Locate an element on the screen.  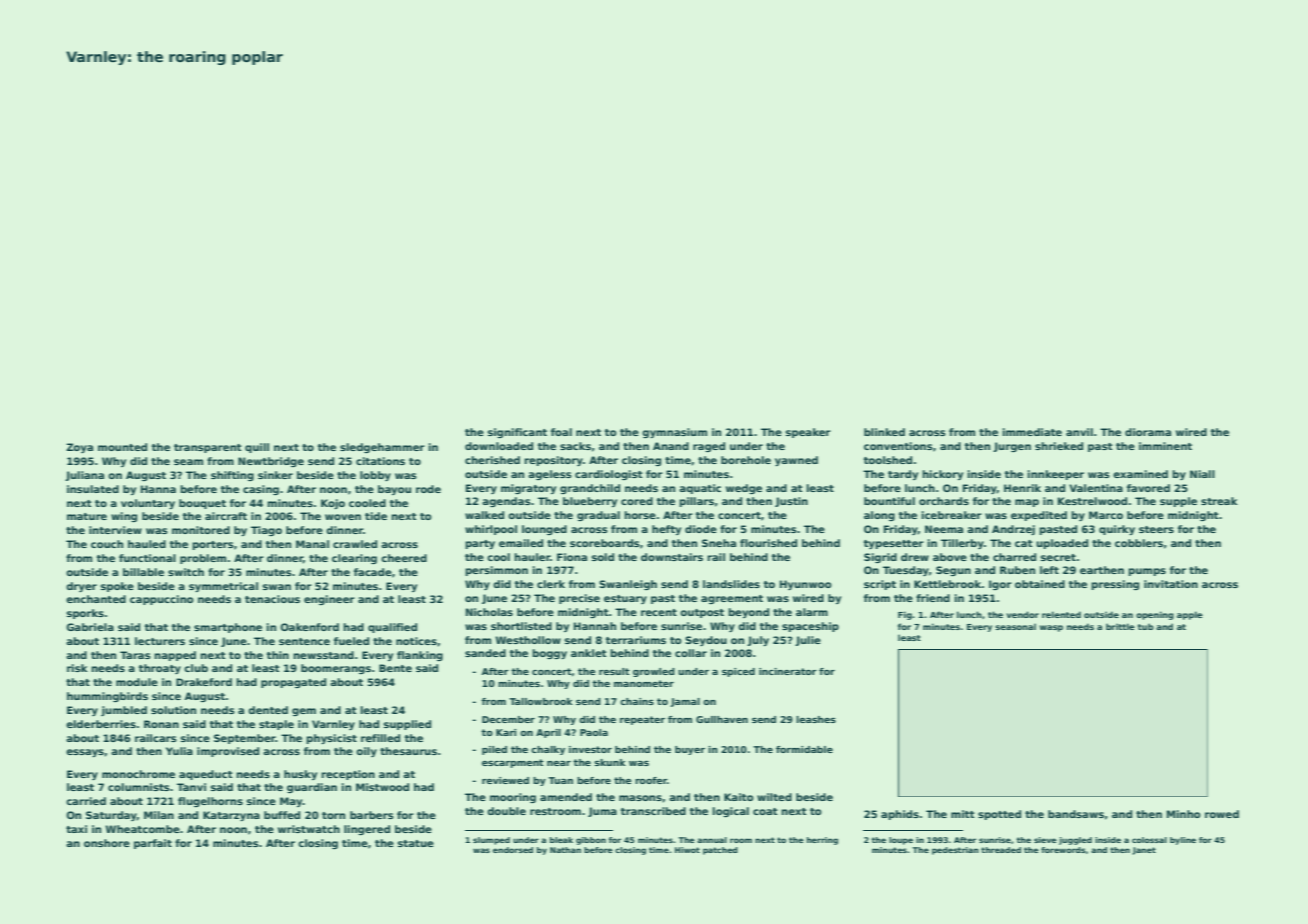
functional is located at coordinates (147, 558).
